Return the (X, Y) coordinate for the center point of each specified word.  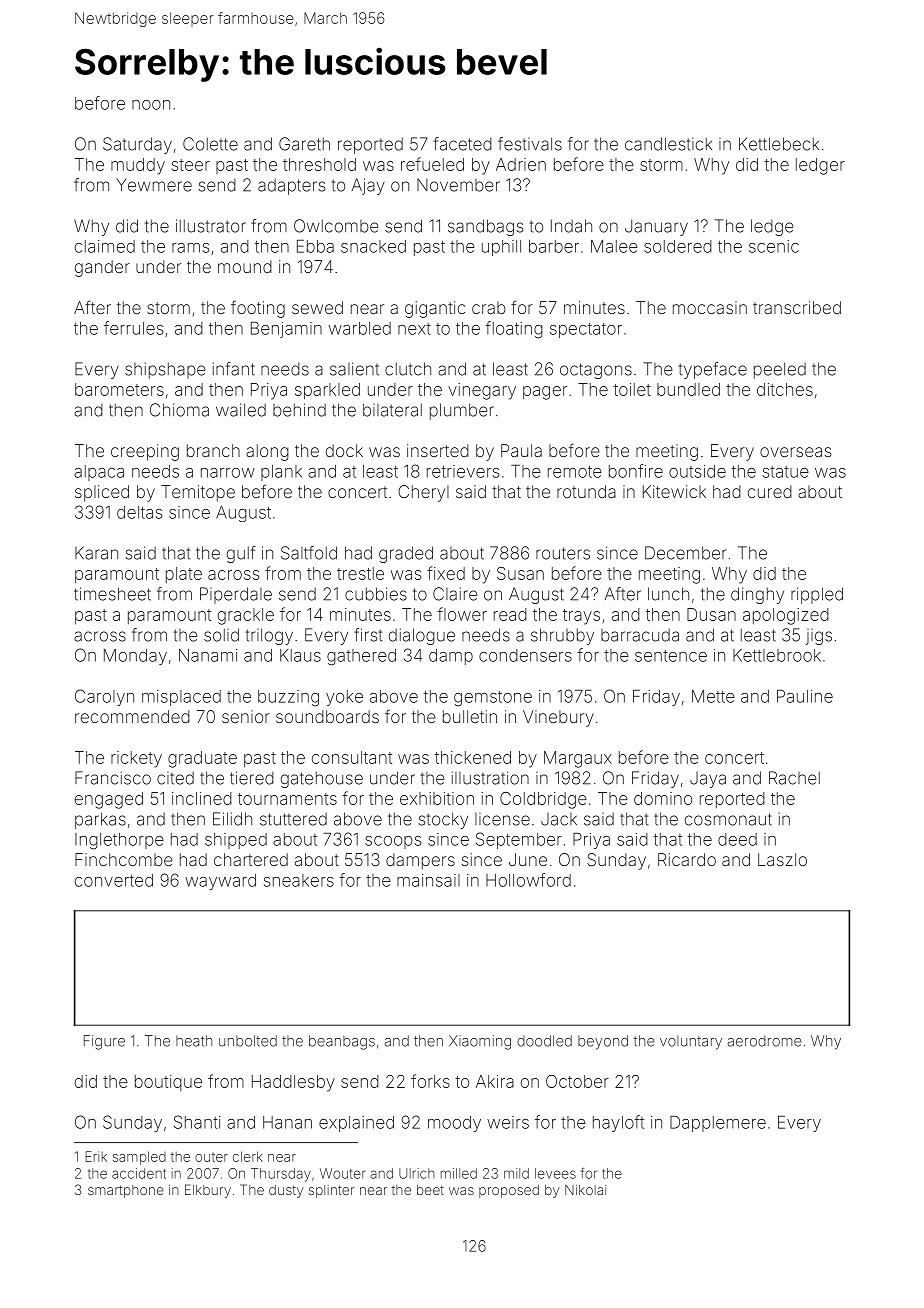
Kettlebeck (779, 144)
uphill (501, 248)
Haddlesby (293, 1083)
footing (258, 309)
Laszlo (782, 859)
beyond (603, 1042)
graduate (202, 759)
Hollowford (528, 880)
